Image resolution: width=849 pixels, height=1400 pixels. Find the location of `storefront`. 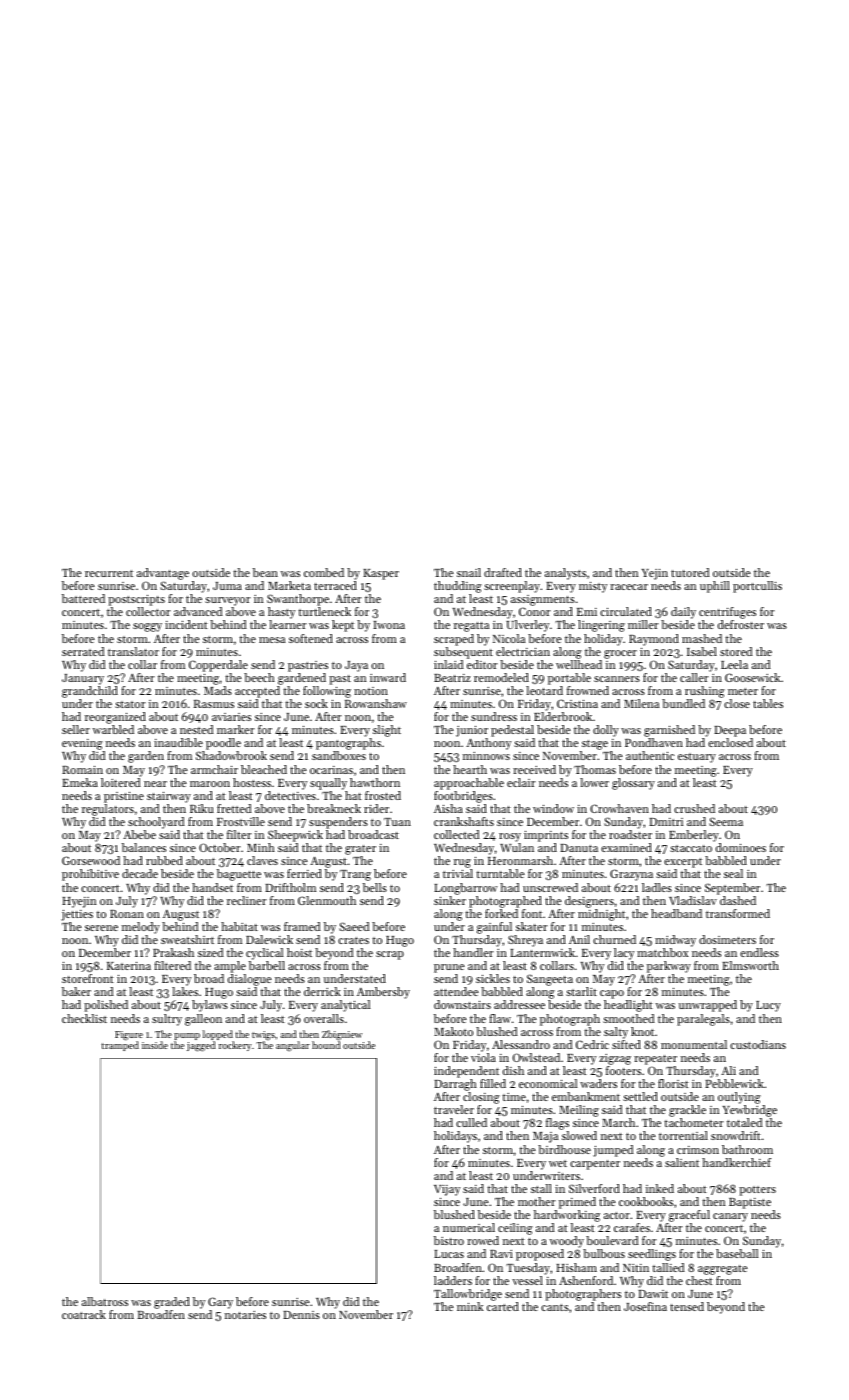

storefront is located at coordinates (88, 978).
